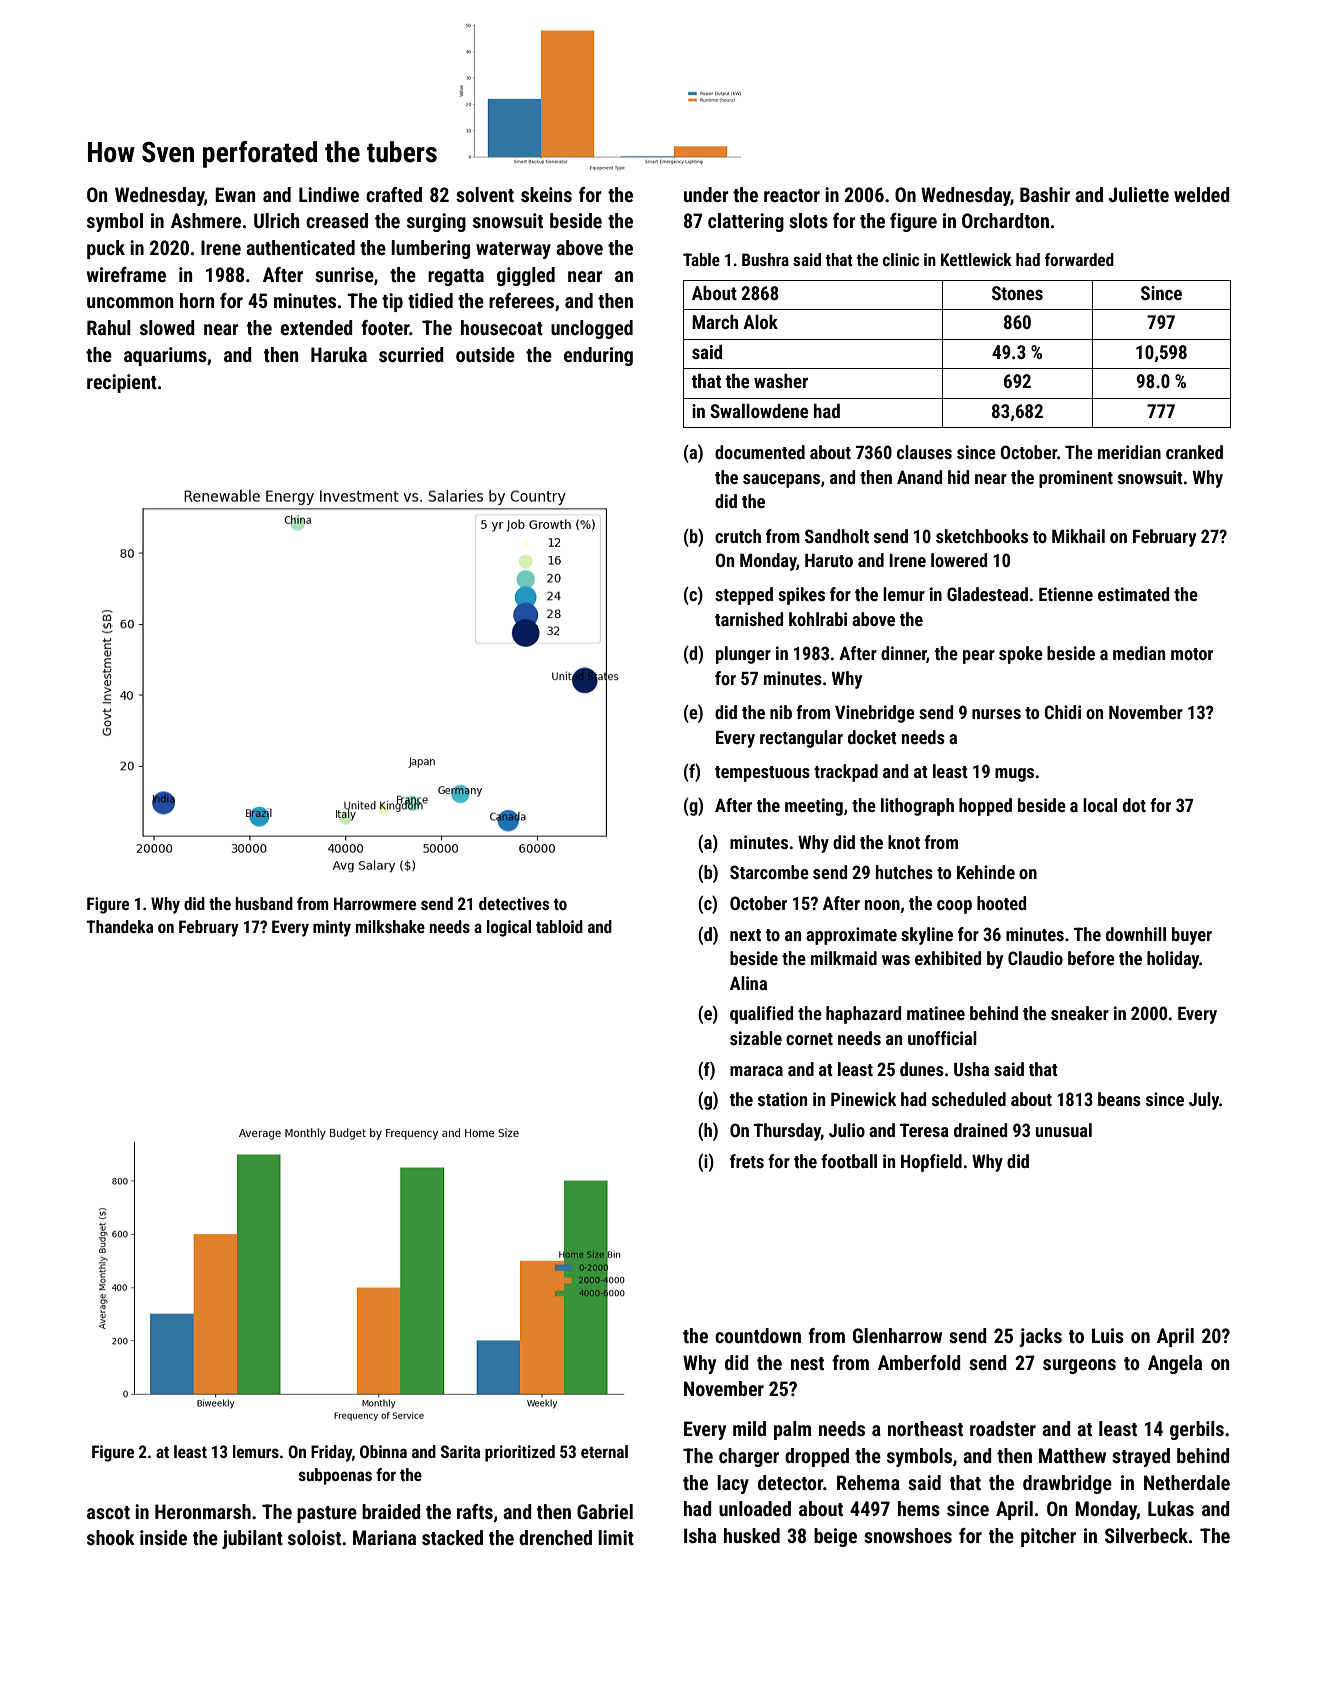 The width and height of the screenshot is (1317, 1704). What do you see at coordinates (559, 926) in the screenshot?
I see `tabloid` at bounding box center [559, 926].
